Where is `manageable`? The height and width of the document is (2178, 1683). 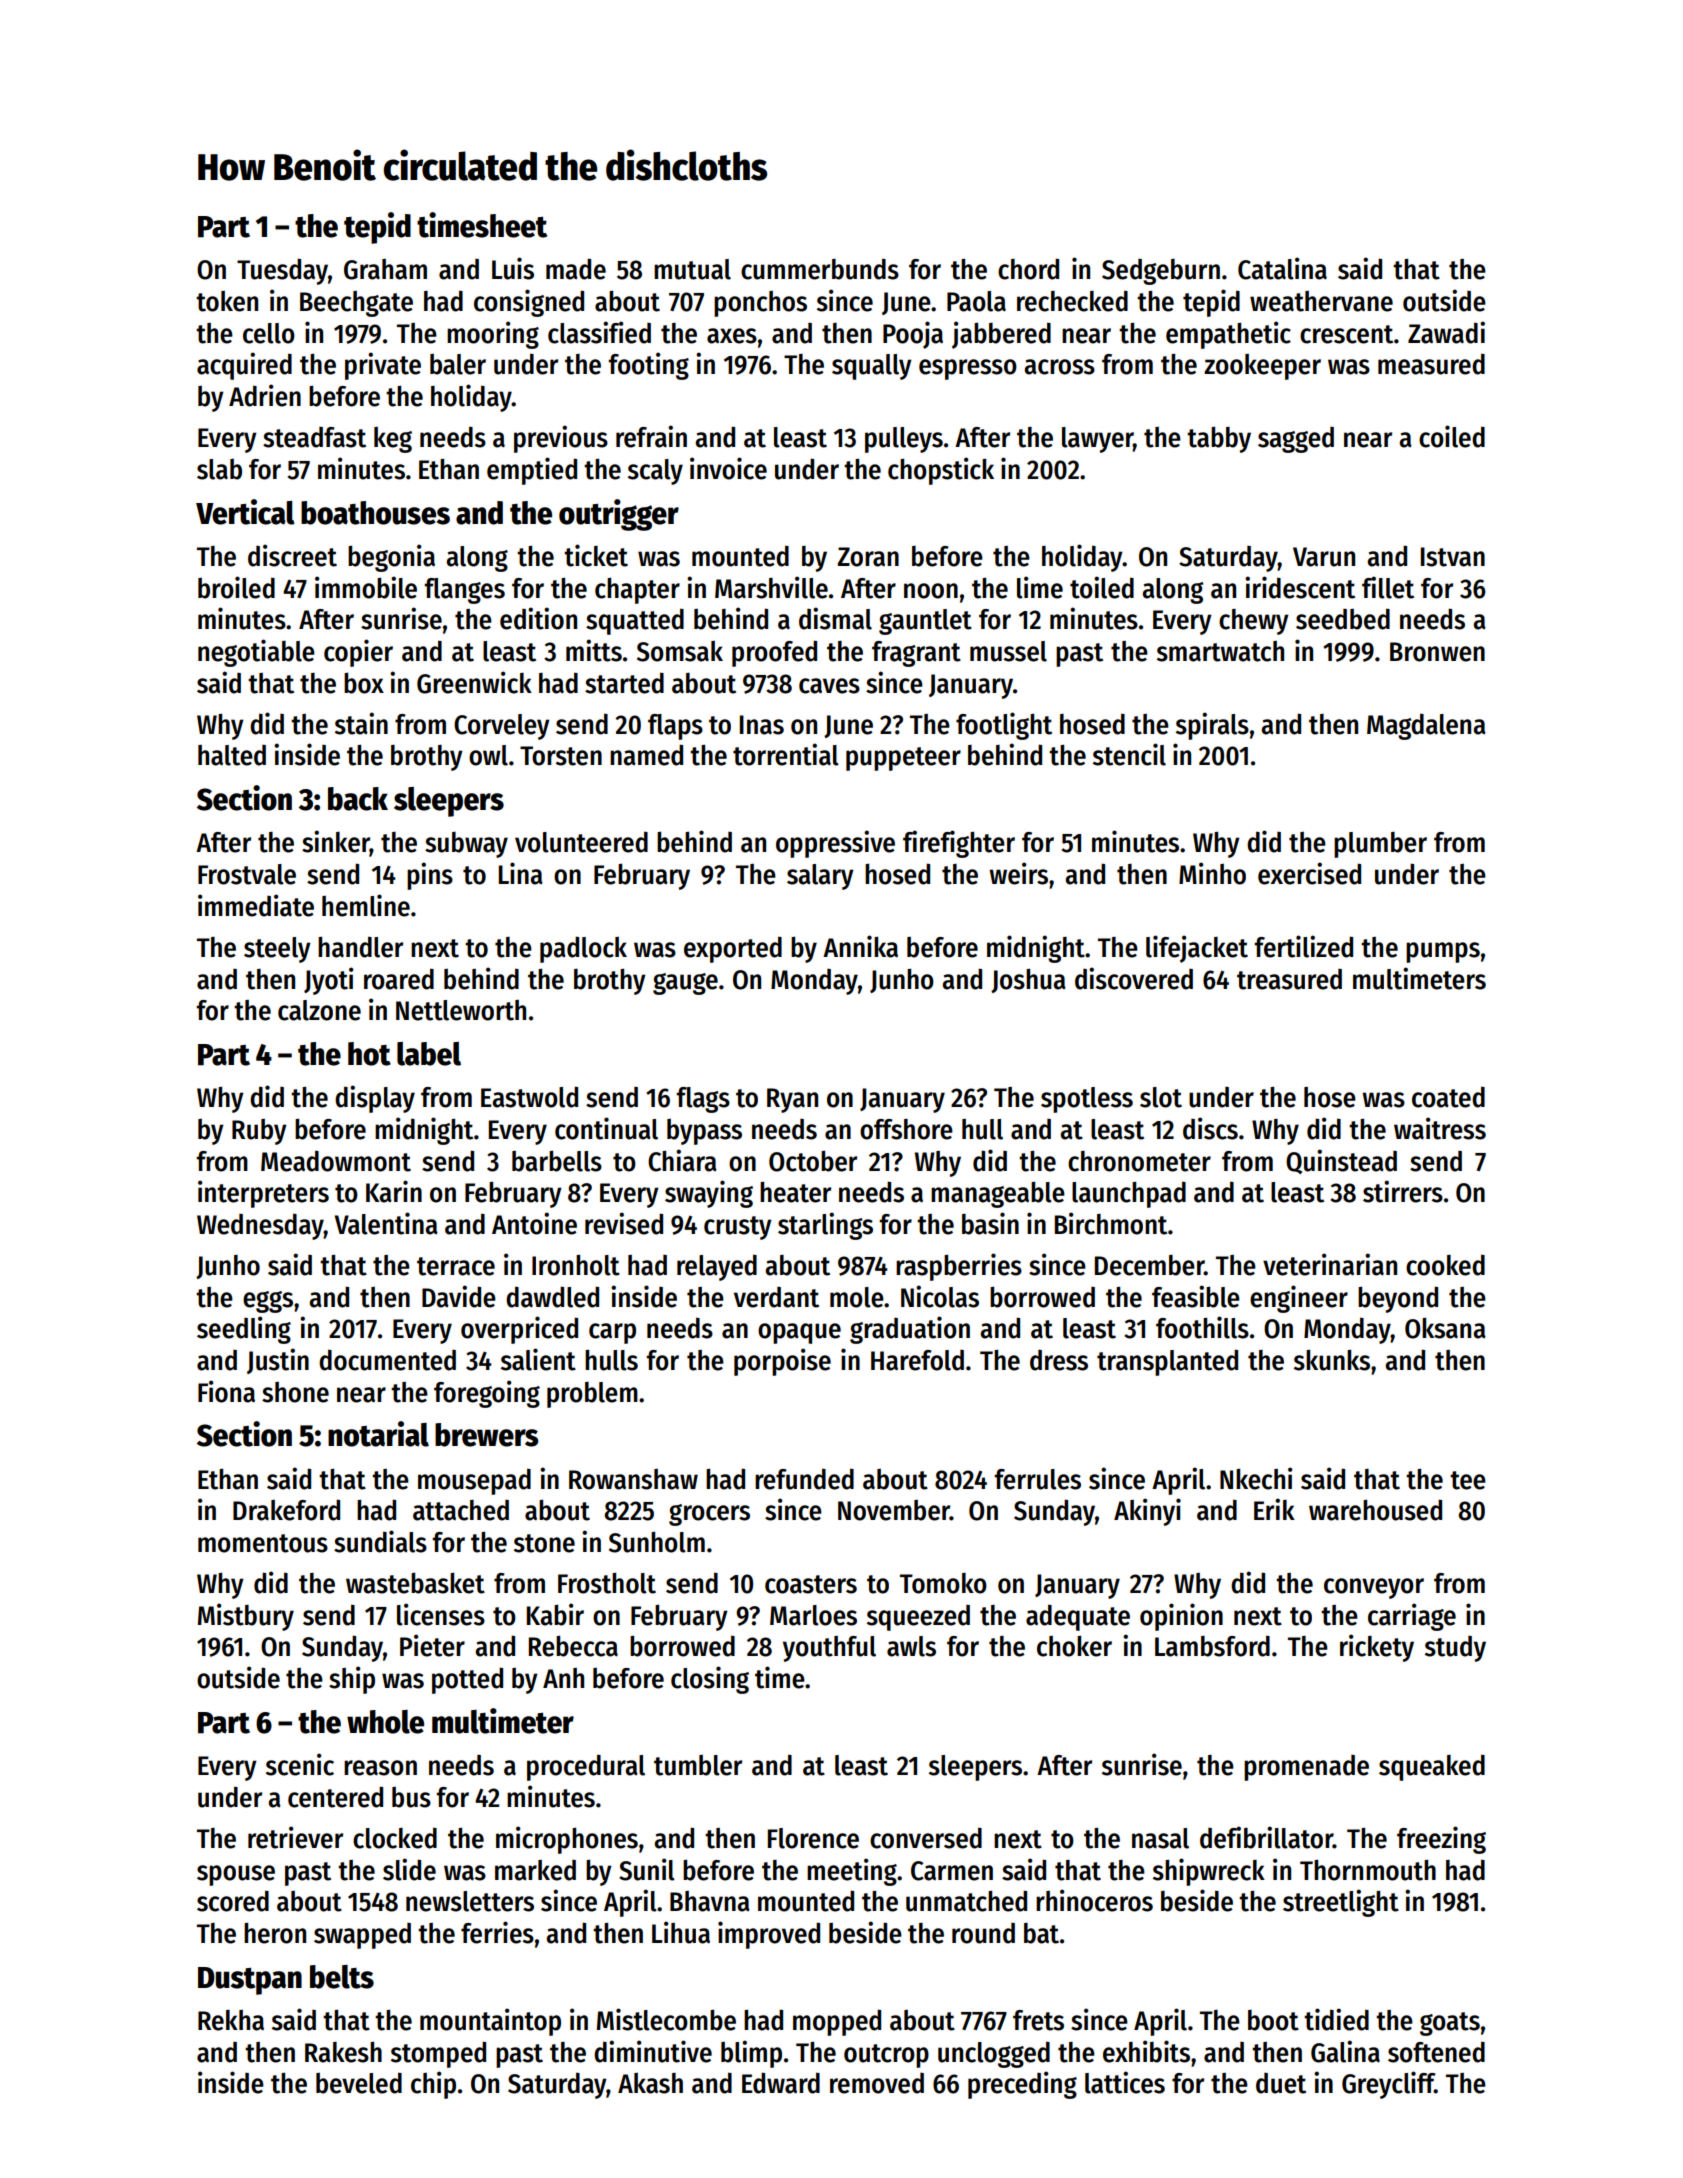 manageable is located at coordinates (998, 1194).
